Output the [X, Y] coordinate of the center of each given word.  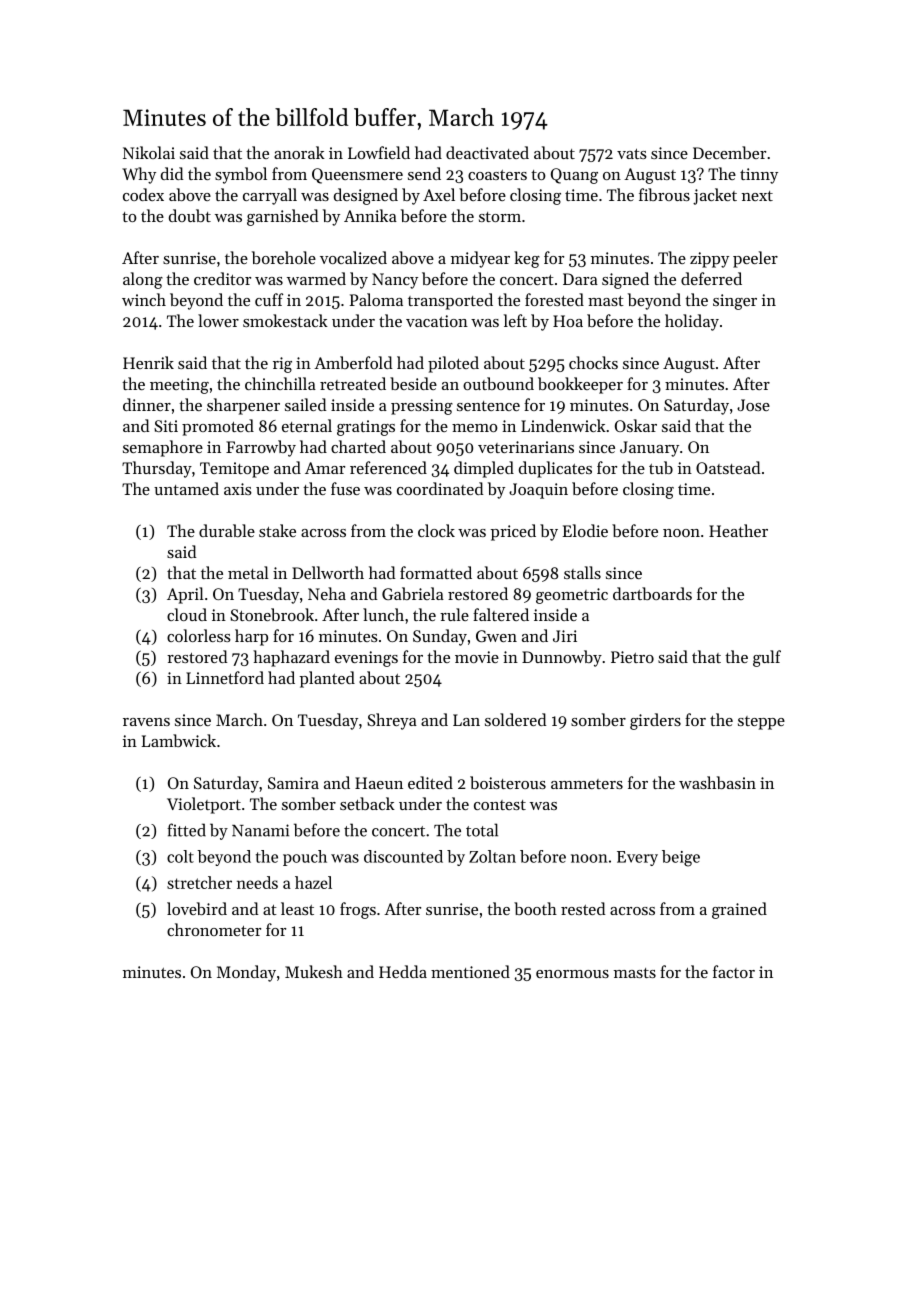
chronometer [214, 929]
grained [739, 910]
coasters [497, 175]
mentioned [470, 971]
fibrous [664, 194]
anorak [299, 152]
